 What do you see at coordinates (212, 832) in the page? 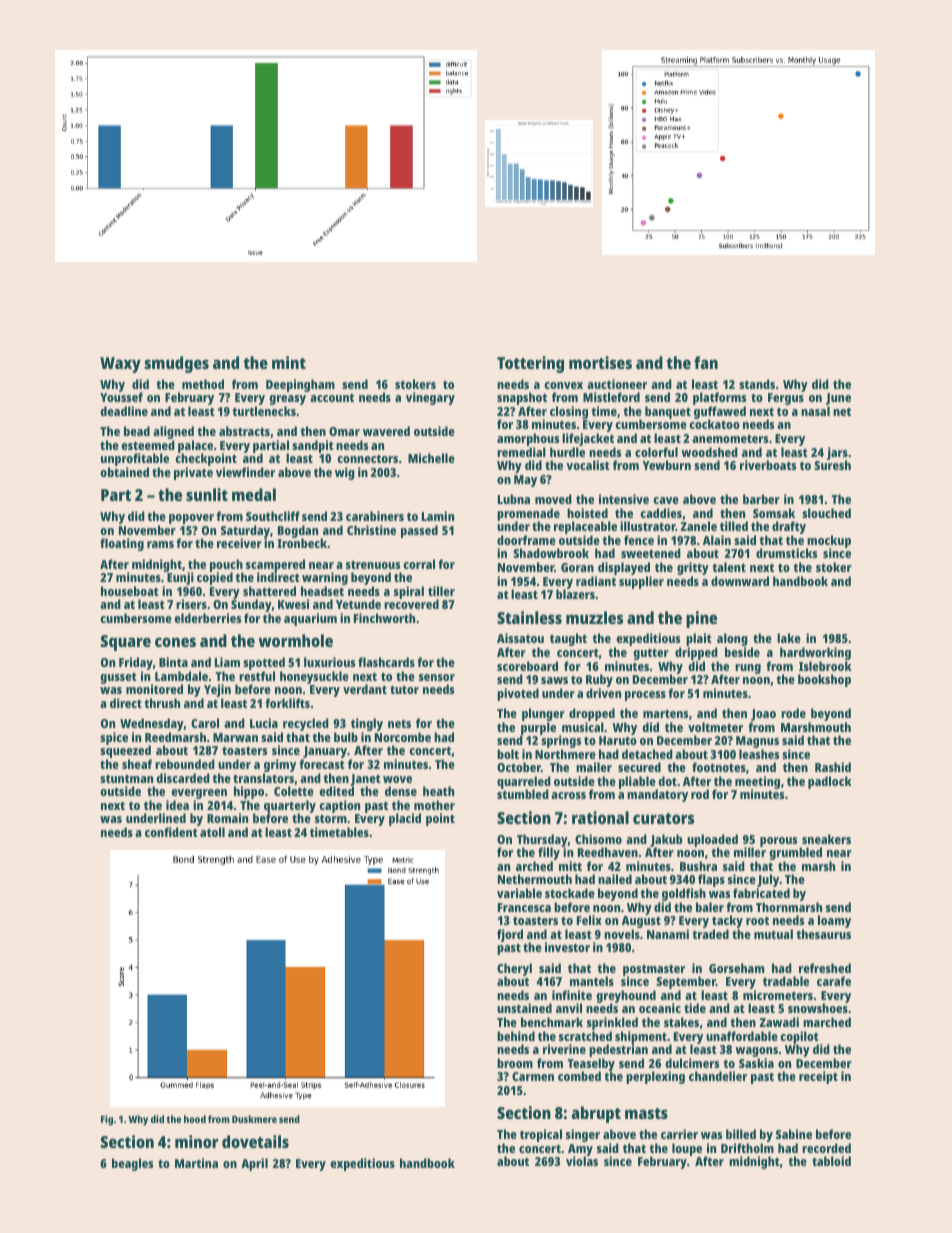
I see `atoll` at bounding box center [212, 832].
